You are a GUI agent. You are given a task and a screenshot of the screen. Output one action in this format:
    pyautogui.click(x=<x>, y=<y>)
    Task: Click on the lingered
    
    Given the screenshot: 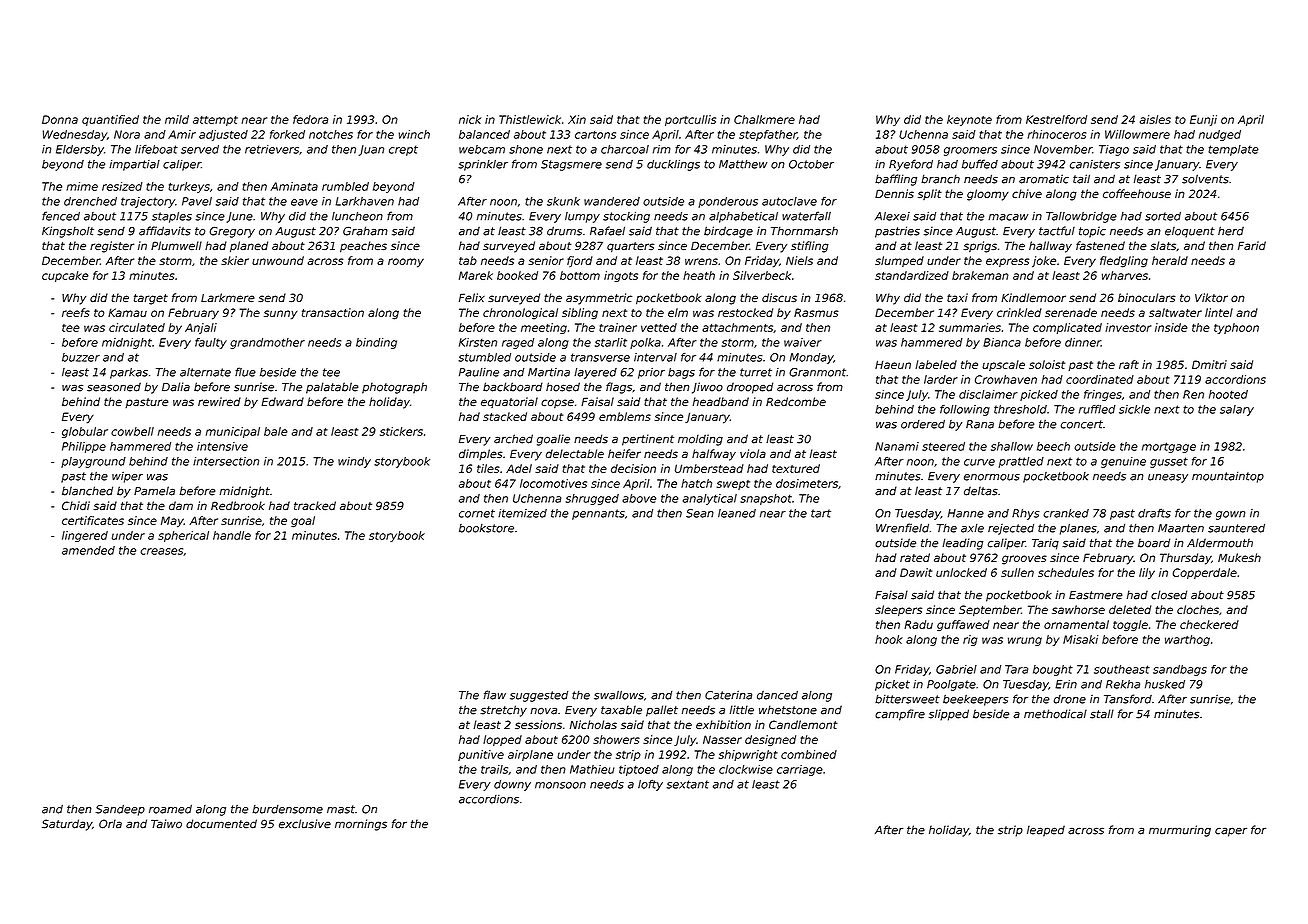 What is the action you would take?
    pyautogui.click(x=85, y=536)
